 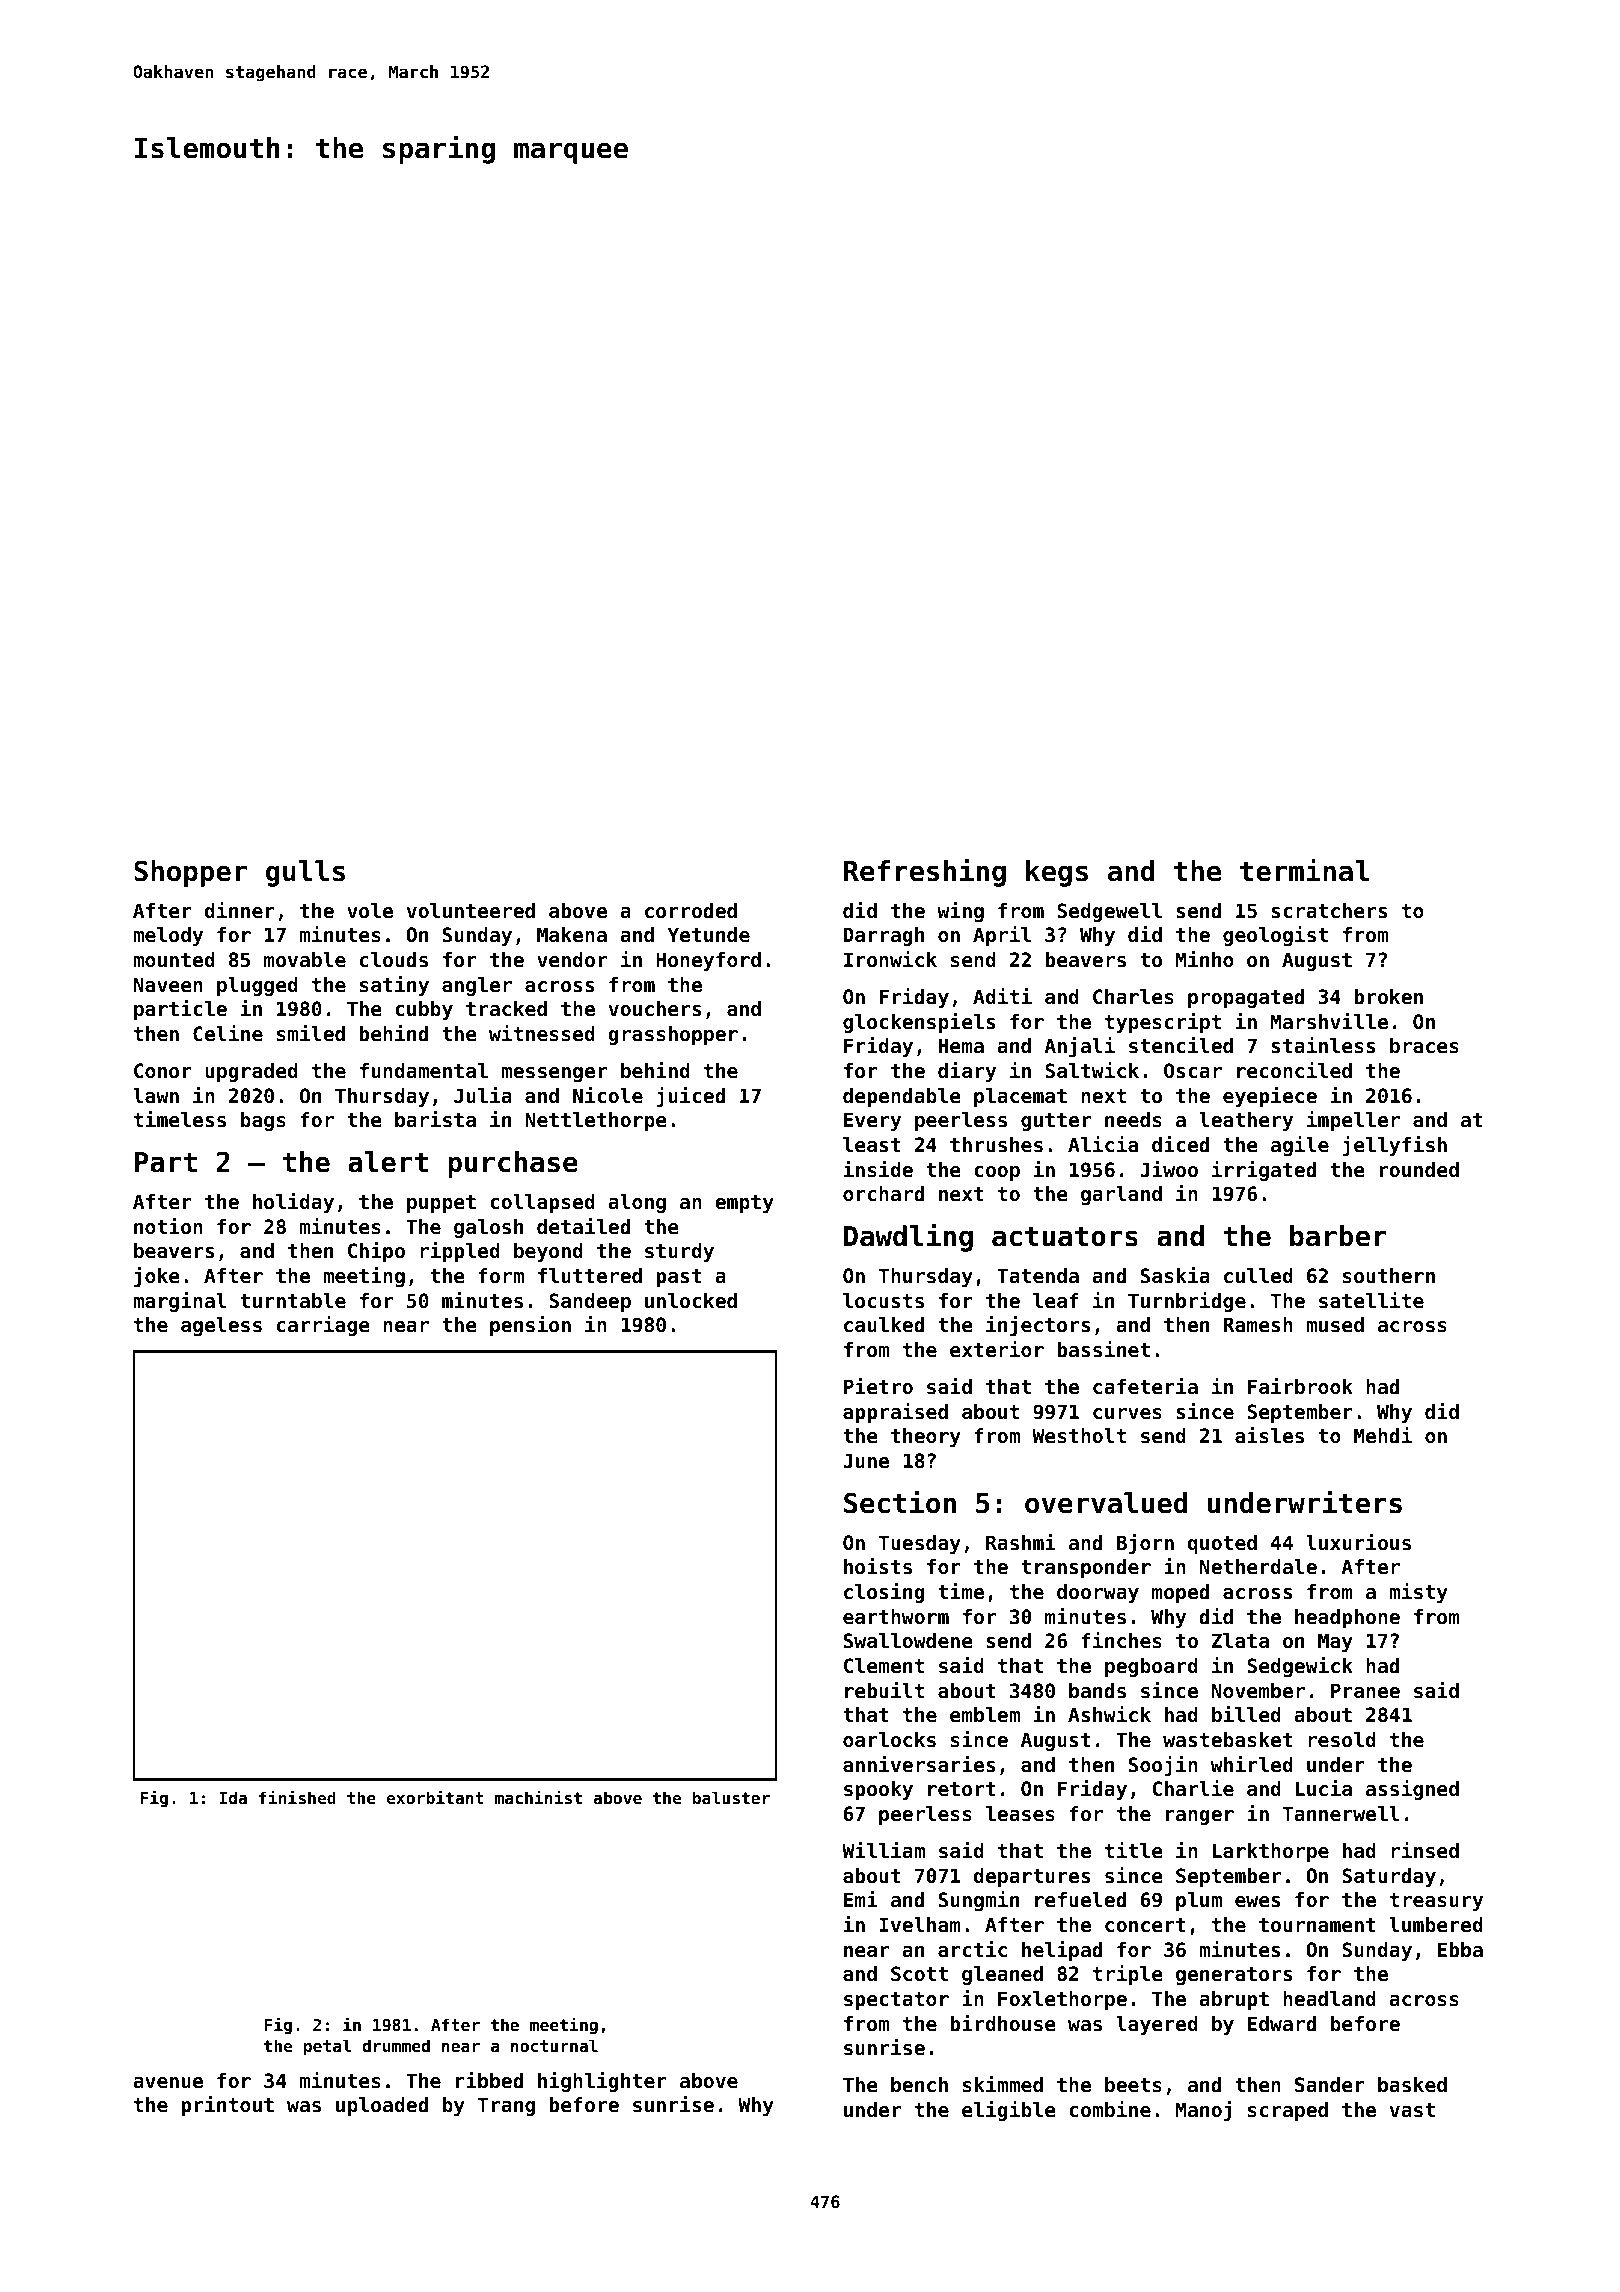 I want to click on Bjorn, so click(x=1145, y=1544).
